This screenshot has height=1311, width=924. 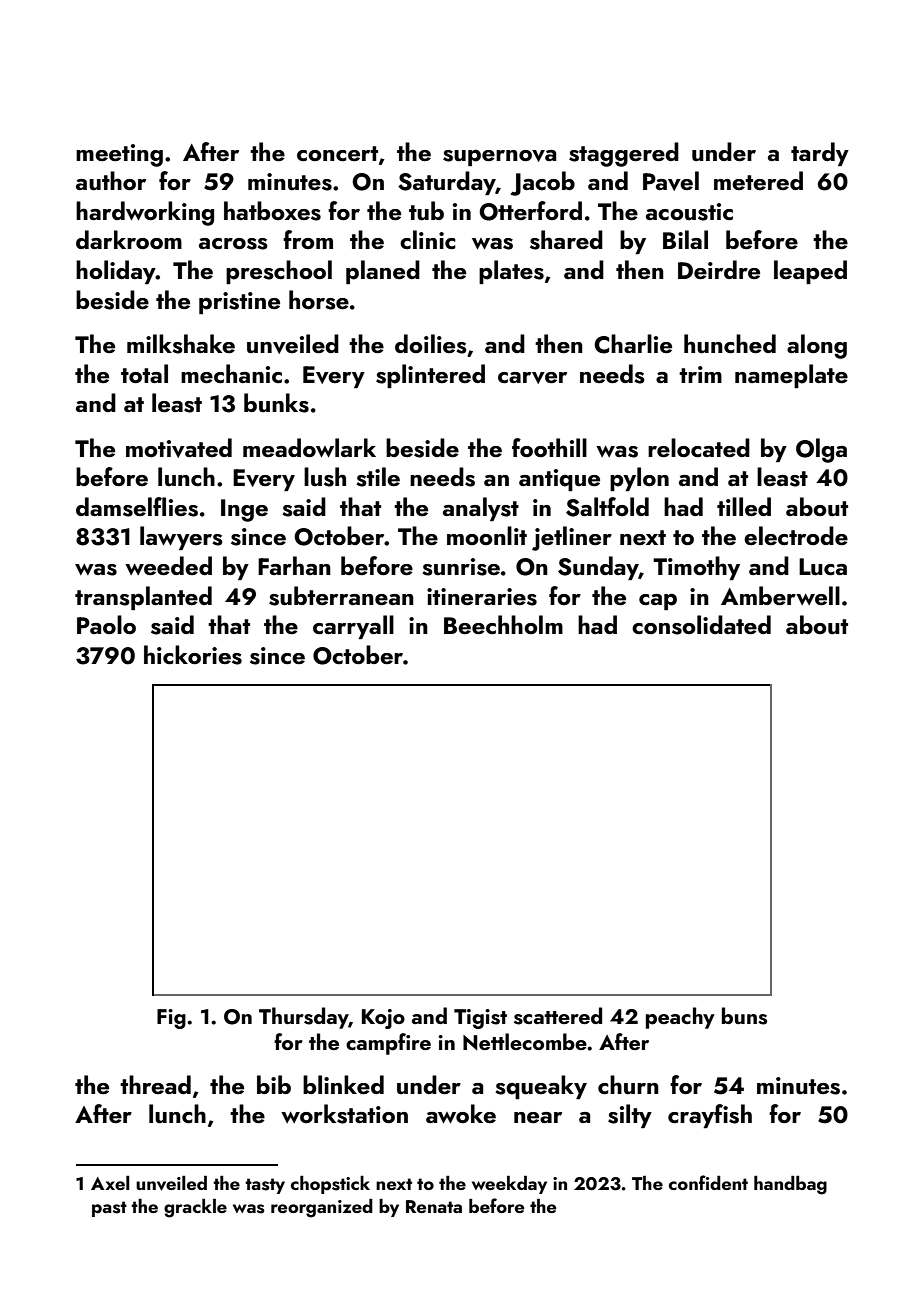 What do you see at coordinates (744, 1016) in the screenshot?
I see `buns` at bounding box center [744, 1016].
